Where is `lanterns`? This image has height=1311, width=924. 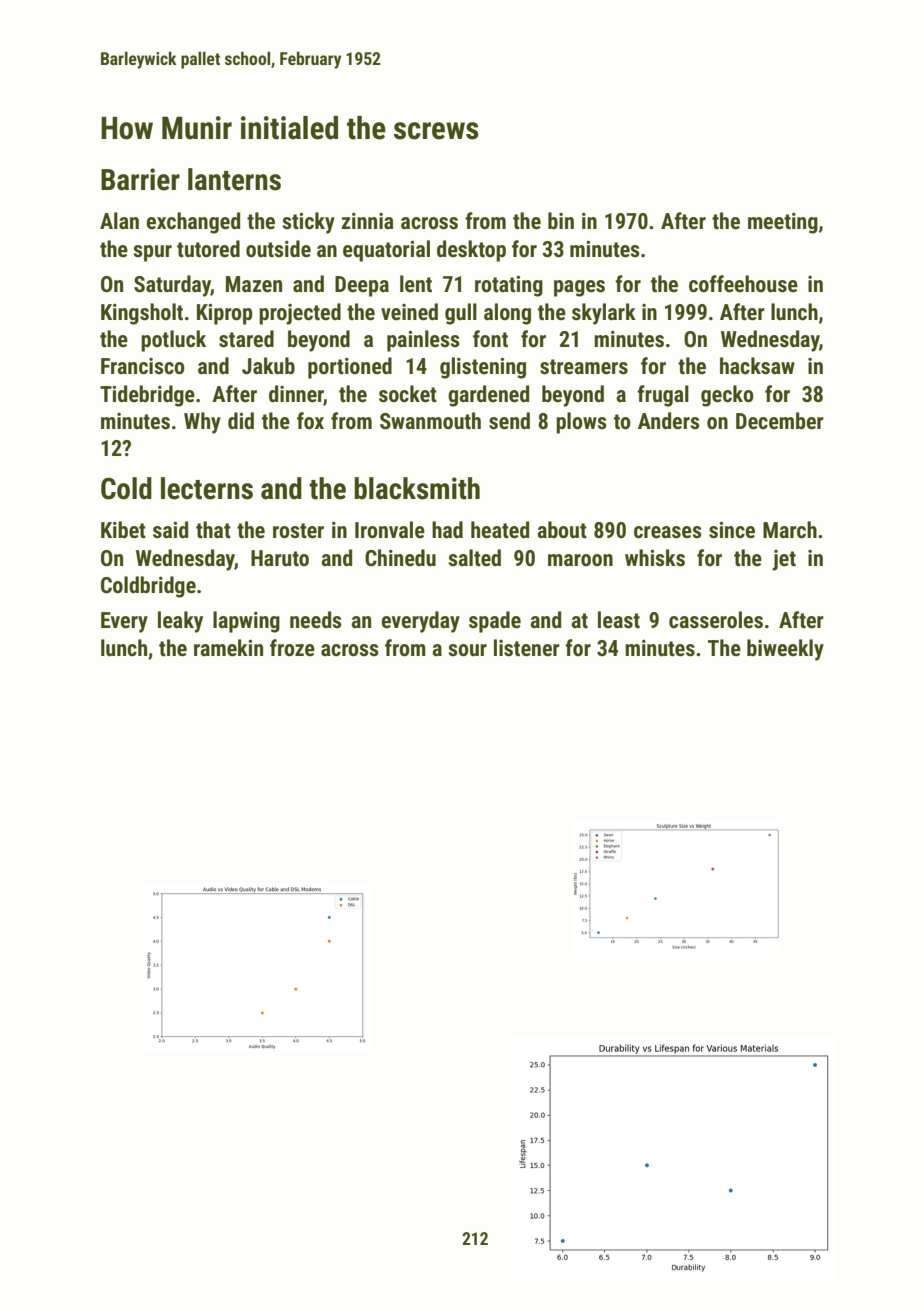 lanterns is located at coordinates (234, 179).
